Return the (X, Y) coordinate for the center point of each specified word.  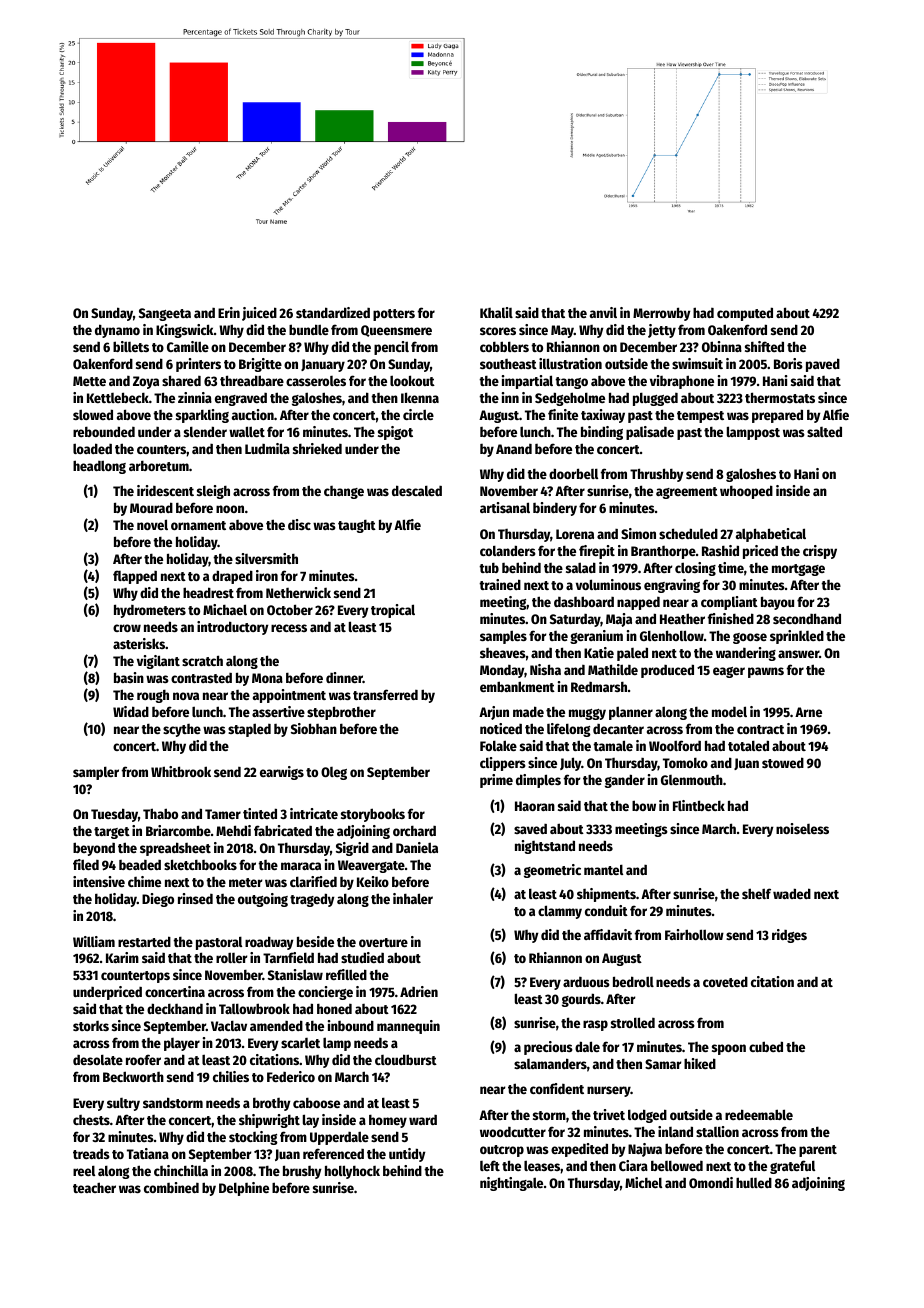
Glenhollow (672, 635)
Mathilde (613, 669)
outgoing (263, 900)
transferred (385, 694)
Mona (267, 678)
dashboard (584, 601)
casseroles (316, 381)
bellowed (677, 1165)
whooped (746, 492)
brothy (272, 1104)
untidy (407, 1155)
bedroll (633, 981)
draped (232, 577)
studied (362, 957)
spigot (395, 433)
